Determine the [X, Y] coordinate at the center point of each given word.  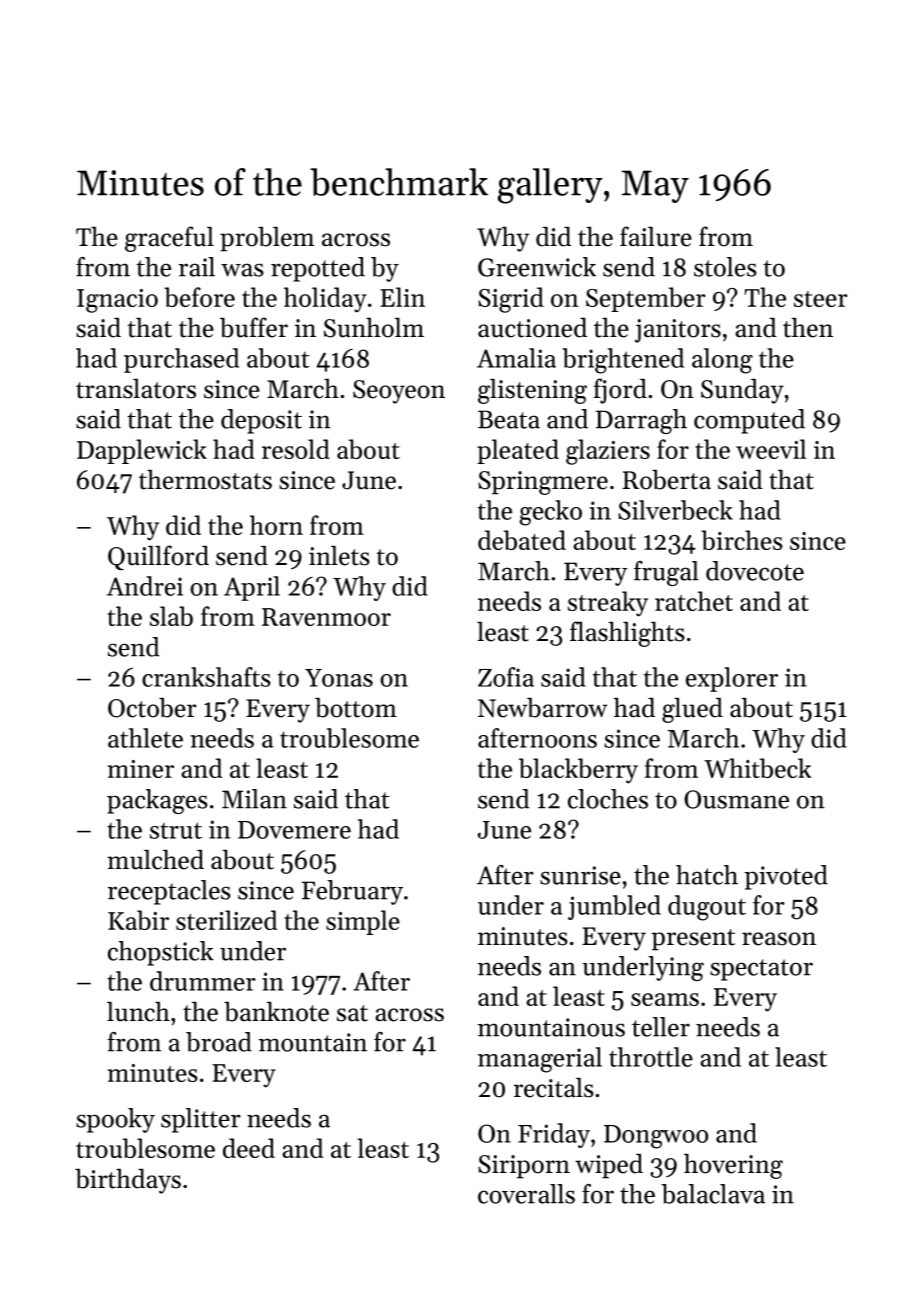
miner [141, 769]
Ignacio [117, 301]
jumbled [614, 907]
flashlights [627, 634]
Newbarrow [543, 707]
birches [742, 540]
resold [296, 449]
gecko [550, 513]
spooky [115, 1120]
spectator [761, 970]
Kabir [138, 920]
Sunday [742, 391]
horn [276, 525]
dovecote [755, 571]
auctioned [532, 327]
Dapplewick [142, 451]
